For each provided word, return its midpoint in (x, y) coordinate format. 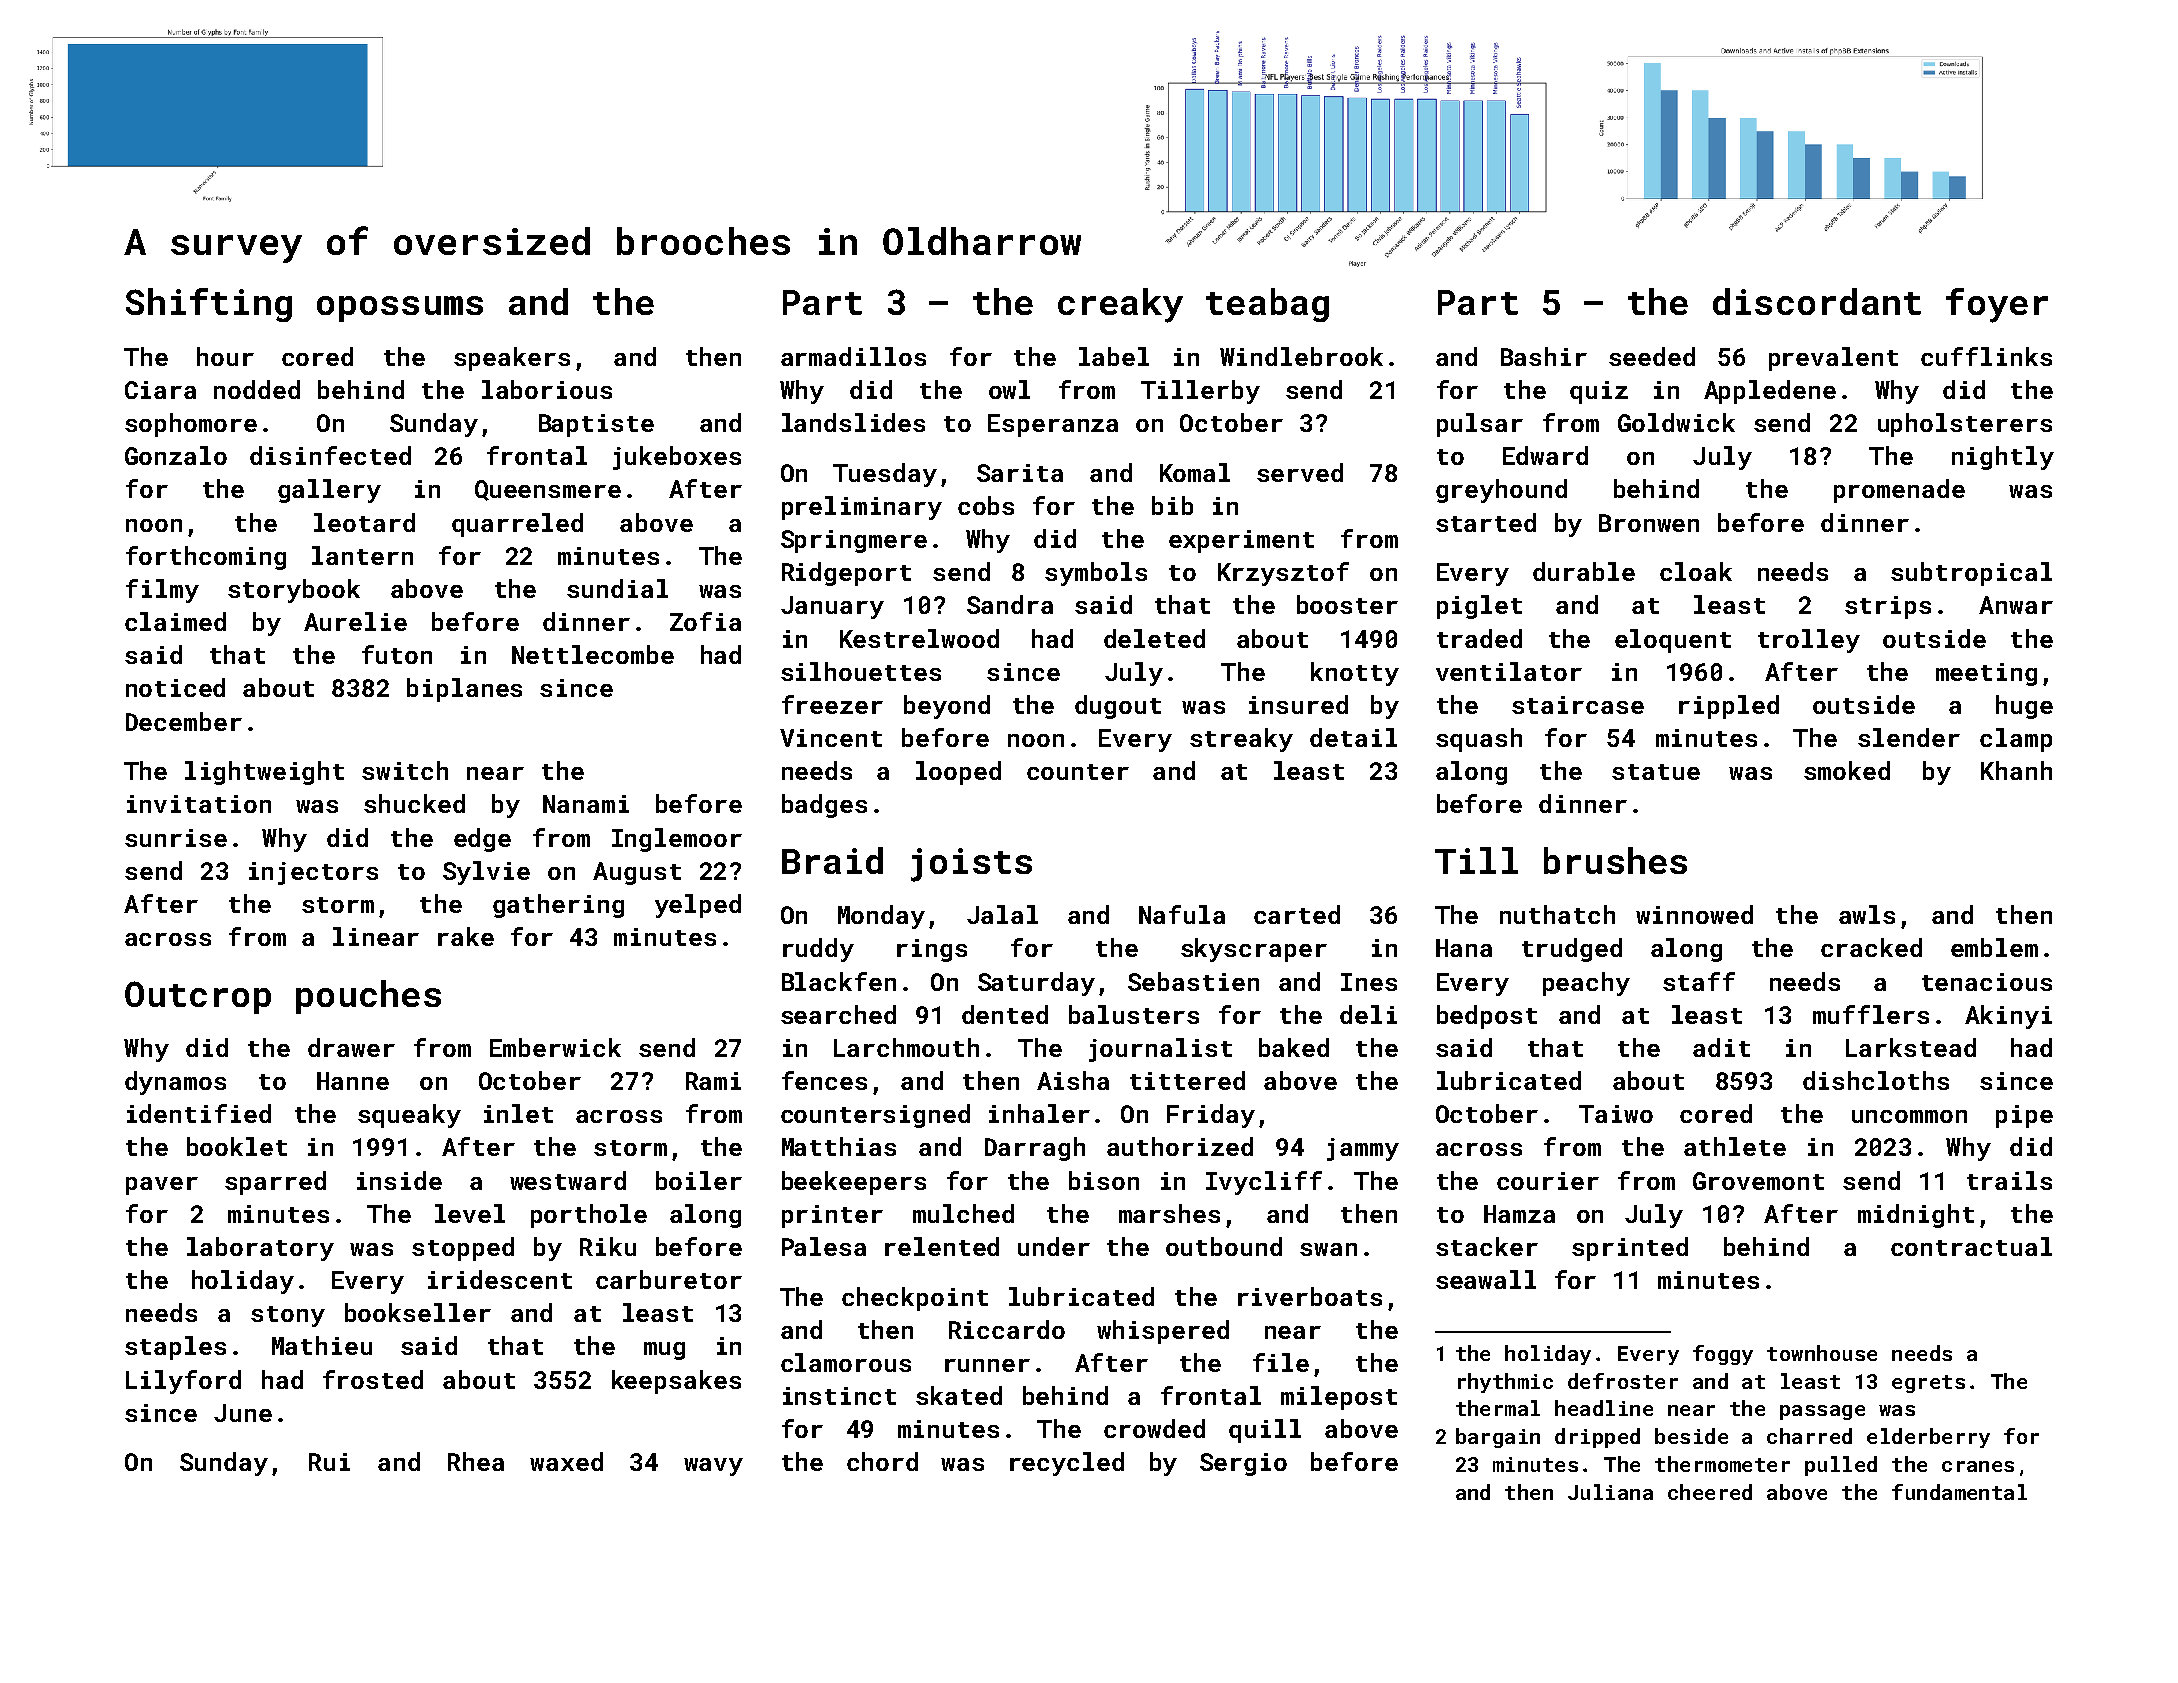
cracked (1871, 947)
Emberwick (555, 1047)
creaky (1120, 305)
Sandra (1010, 604)
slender (1909, 737)
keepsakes (676, 1382)
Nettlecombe (593, 654)
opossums (400, 309)
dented (1005, 1014)
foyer (1997, 305)
